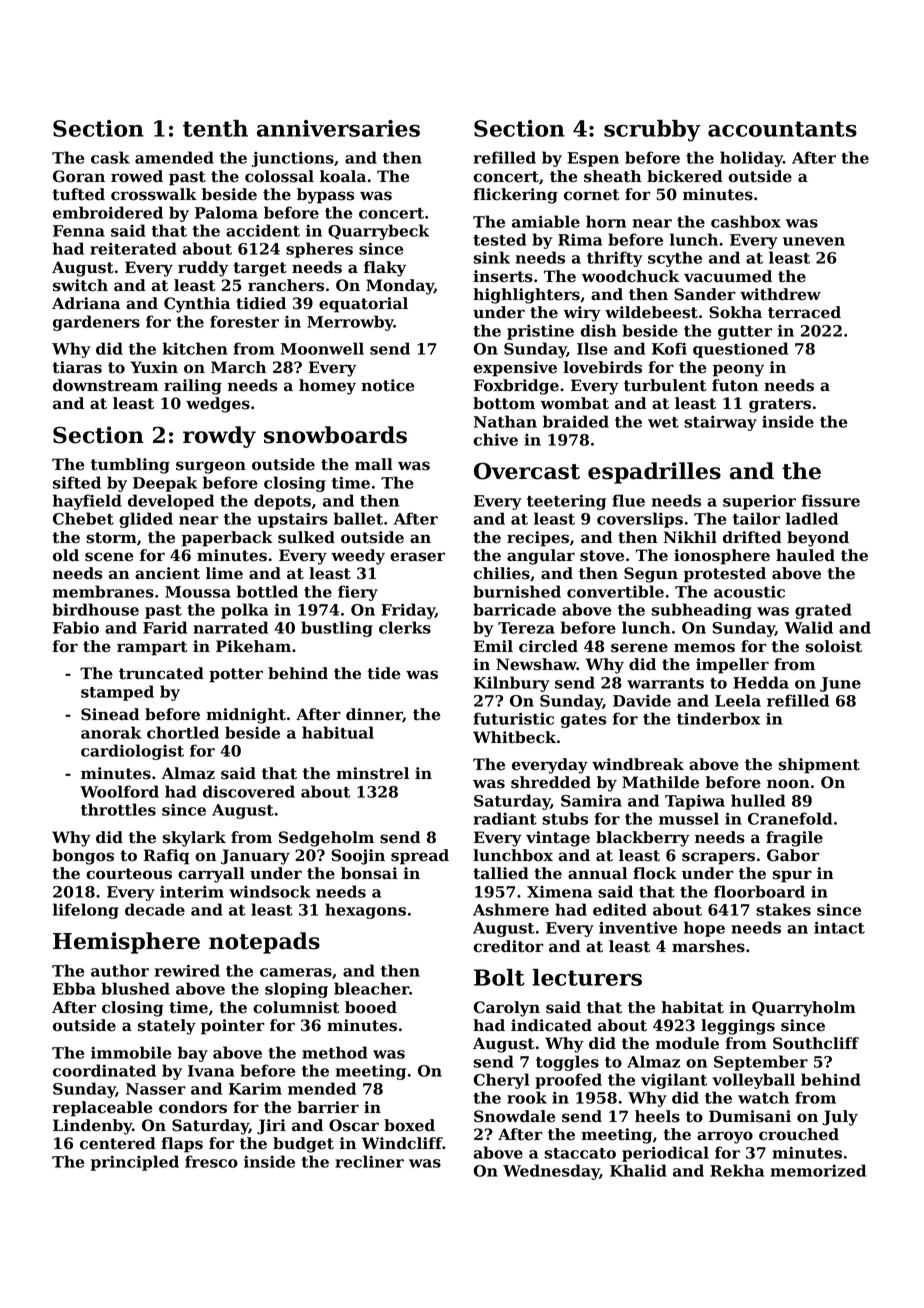 The width and height of the screenshot is (924, 1308). Describe the element at coordinates (657, 1116) in the screenshot. I see `heels` at that location.
